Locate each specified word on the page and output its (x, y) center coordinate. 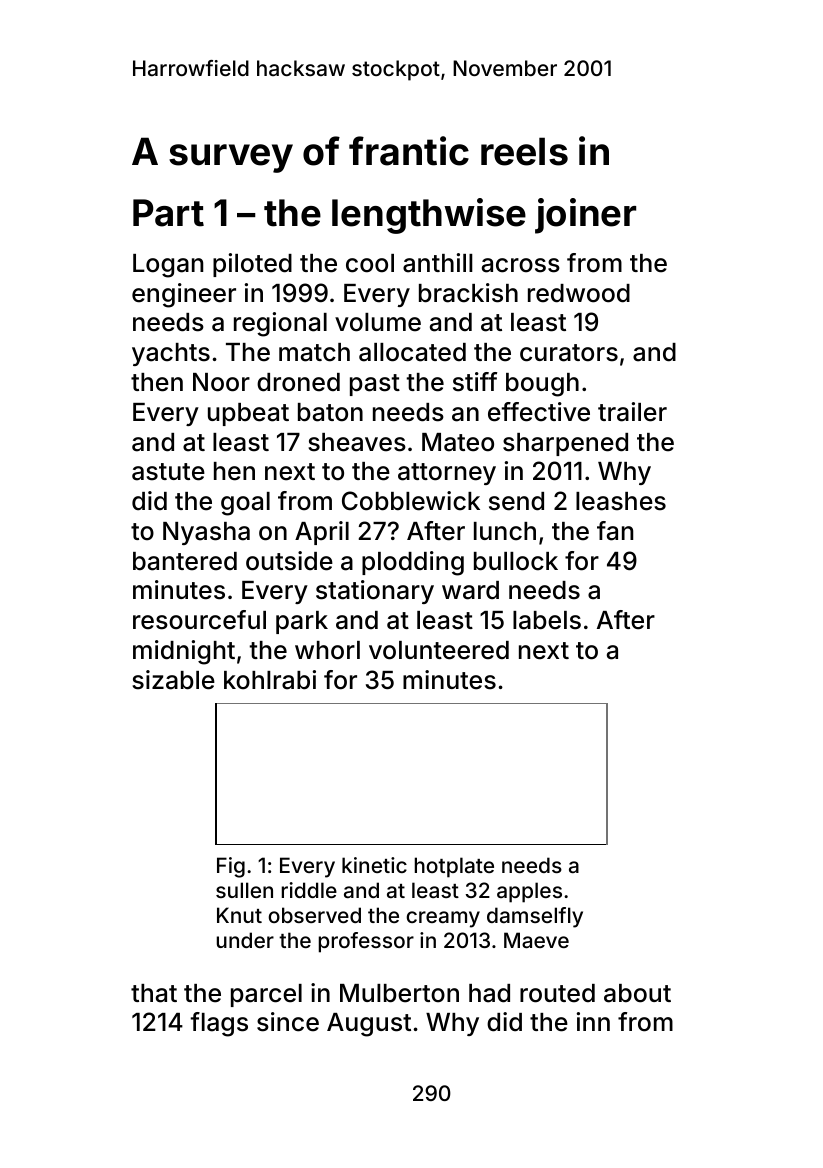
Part (168, 213)
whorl (327, 650)
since (288, 1022)
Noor (221, 382)
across (521, 265)
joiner (585, 216)
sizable (173, 680)
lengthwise (429, 216)
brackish (468, 293)
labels (547, 620)
